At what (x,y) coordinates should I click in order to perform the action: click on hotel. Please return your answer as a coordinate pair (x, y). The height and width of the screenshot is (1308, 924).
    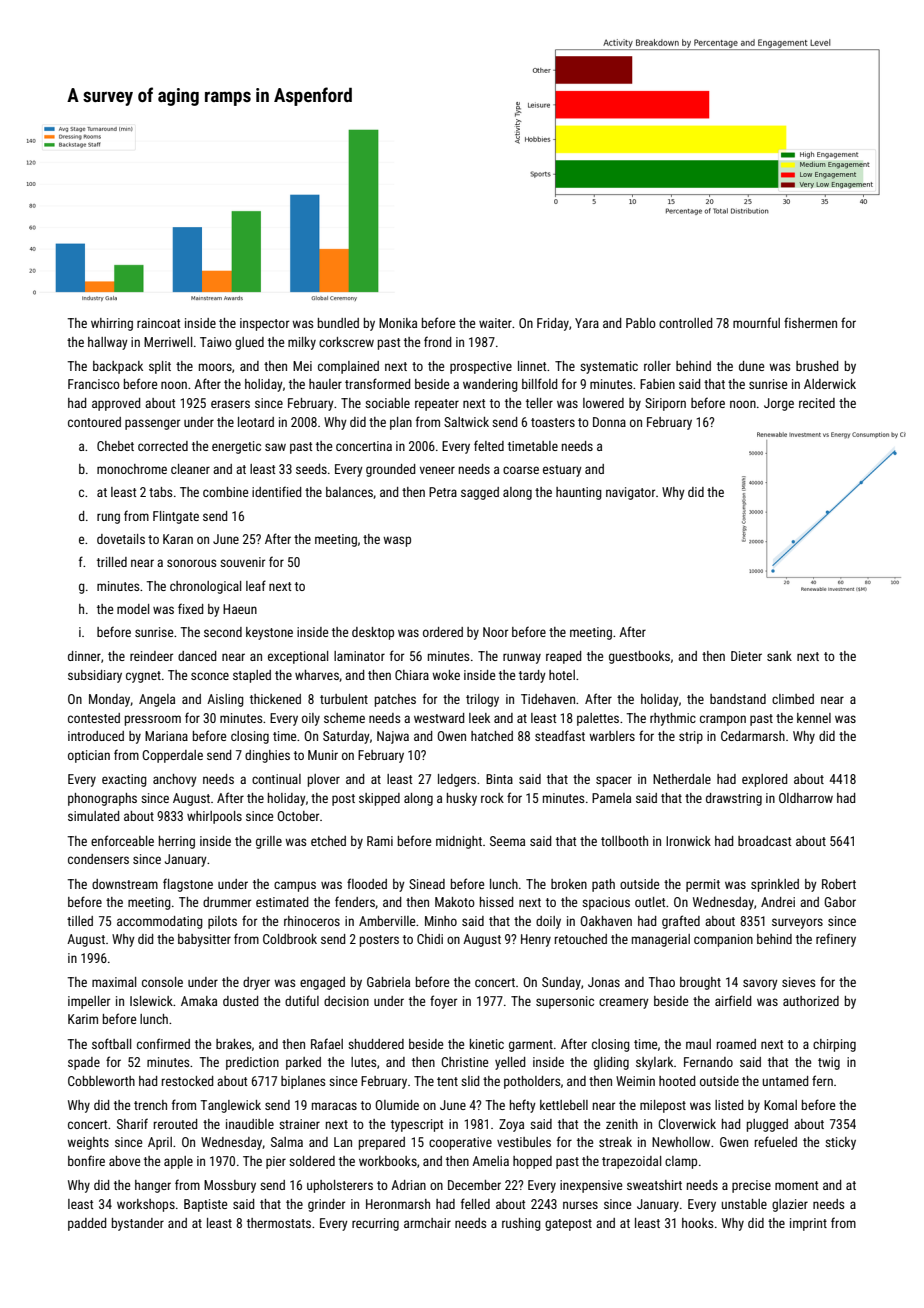
    Looking at the image, I should click on (562, 675).
